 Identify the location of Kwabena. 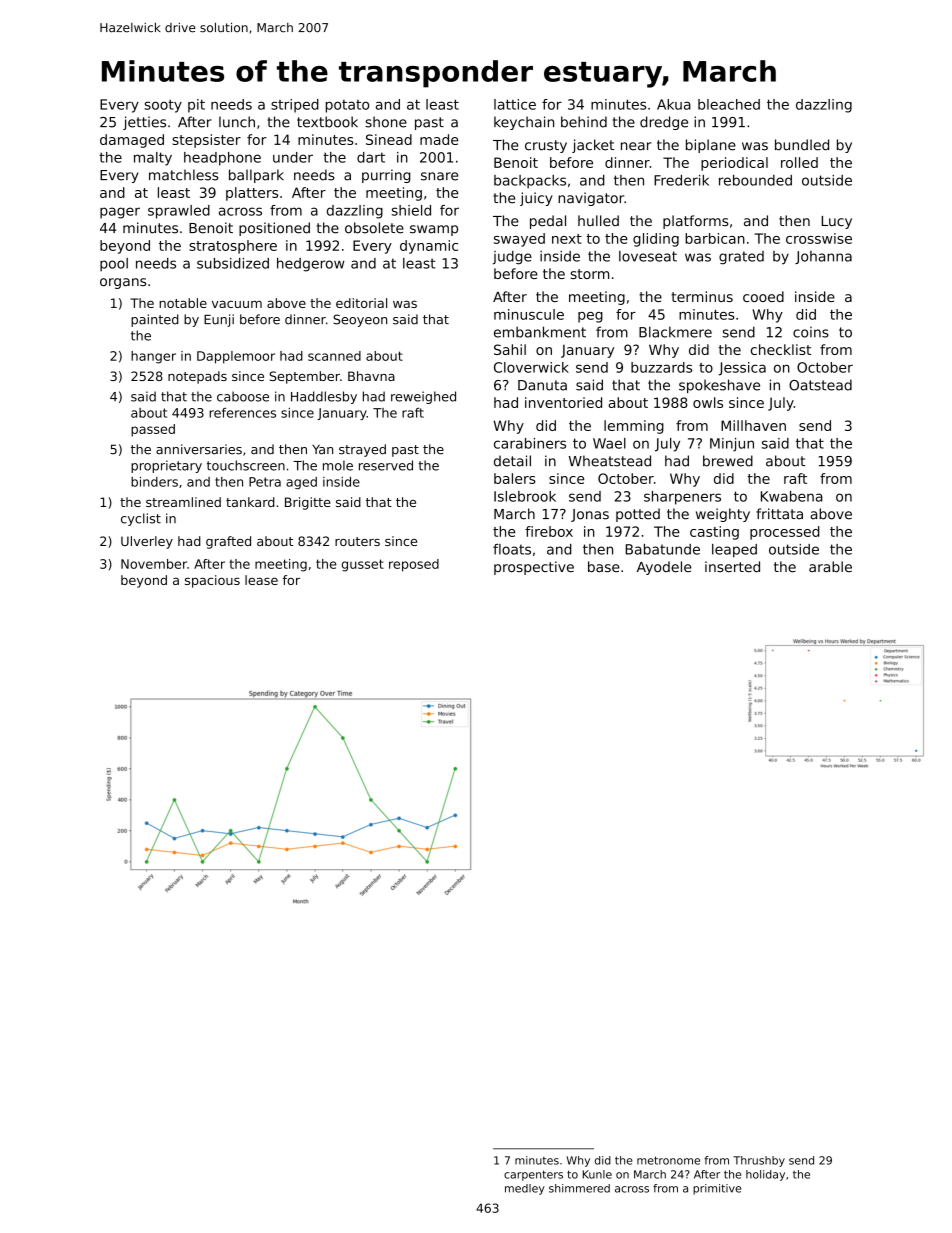
(791, 496).
